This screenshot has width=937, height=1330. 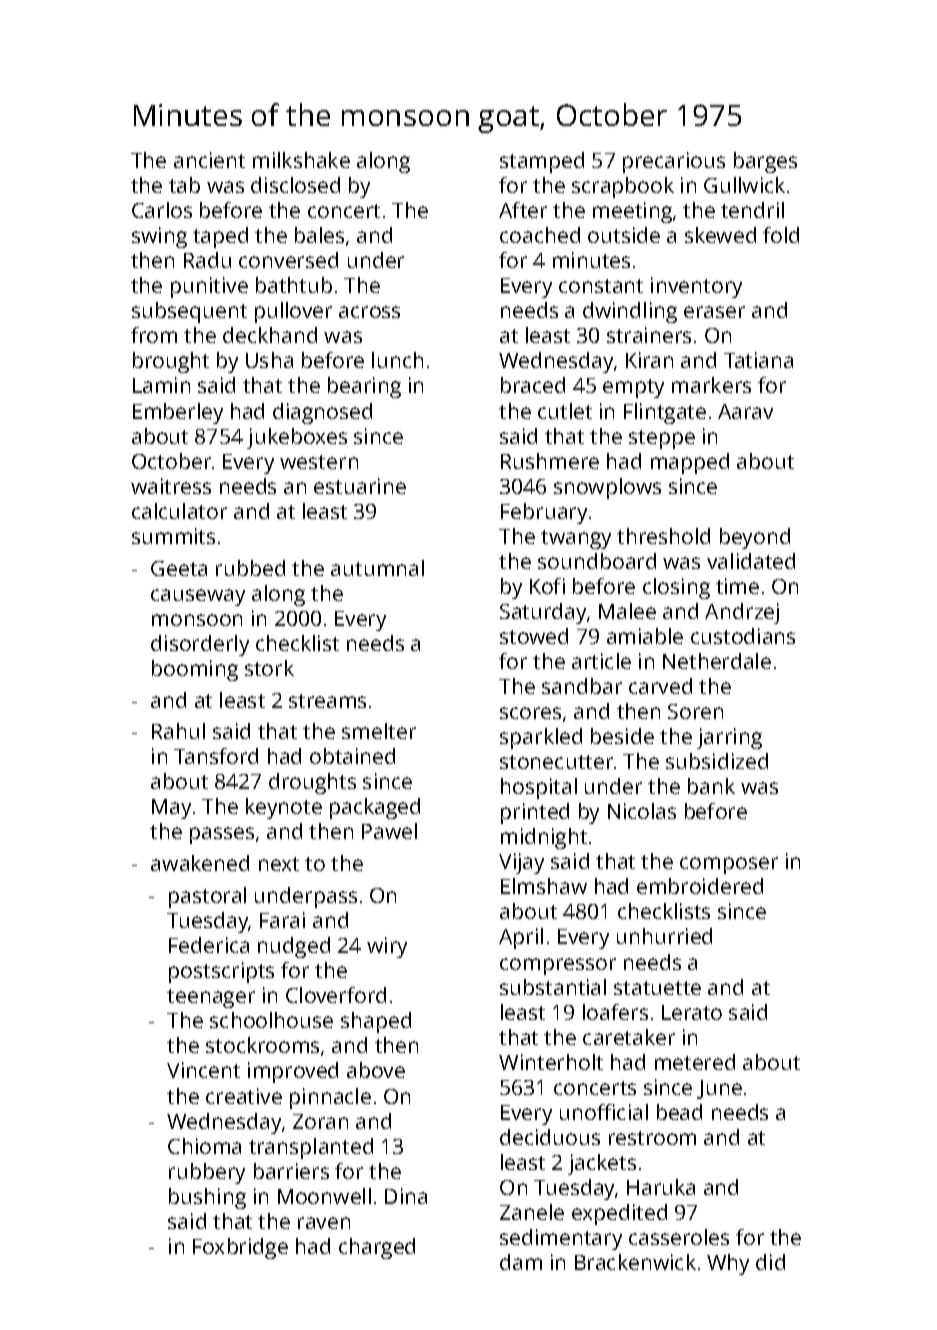 What do you see at coordinates (533, 385) in the screenshot?
I see `braced` at bounding box center [533, 385].
